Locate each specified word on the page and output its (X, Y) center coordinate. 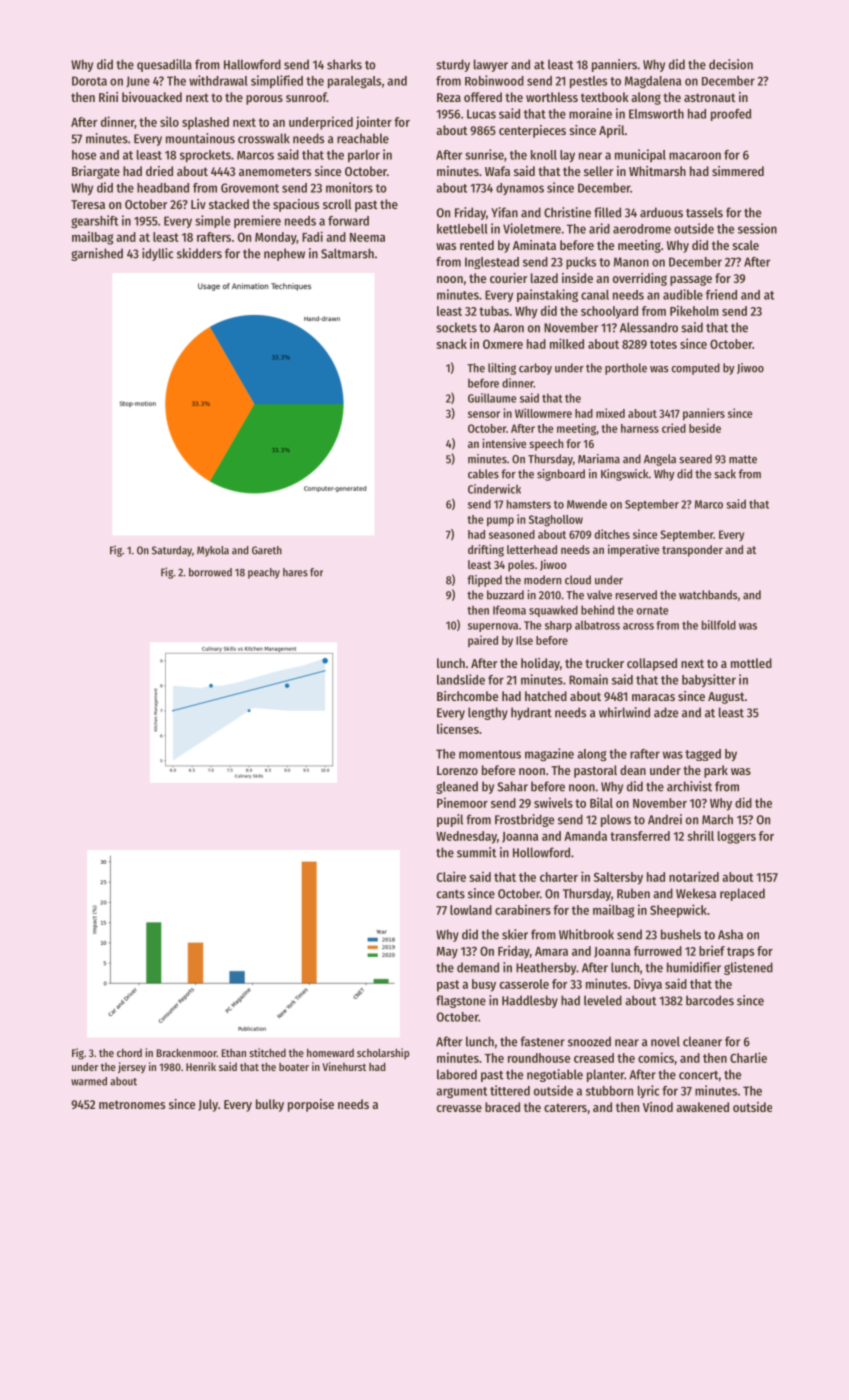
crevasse (459, 1108)
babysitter (709, 680)
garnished (97, 254)
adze (666, 712)
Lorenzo (457, 770)
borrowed (210, 572)
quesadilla (164, 65)
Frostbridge (524, 820)
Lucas (481, 114)
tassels (704, 212)
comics (656, 1057)
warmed (89, 1081)
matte (743, 459)
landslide (461, 679)
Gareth (267, 550)
